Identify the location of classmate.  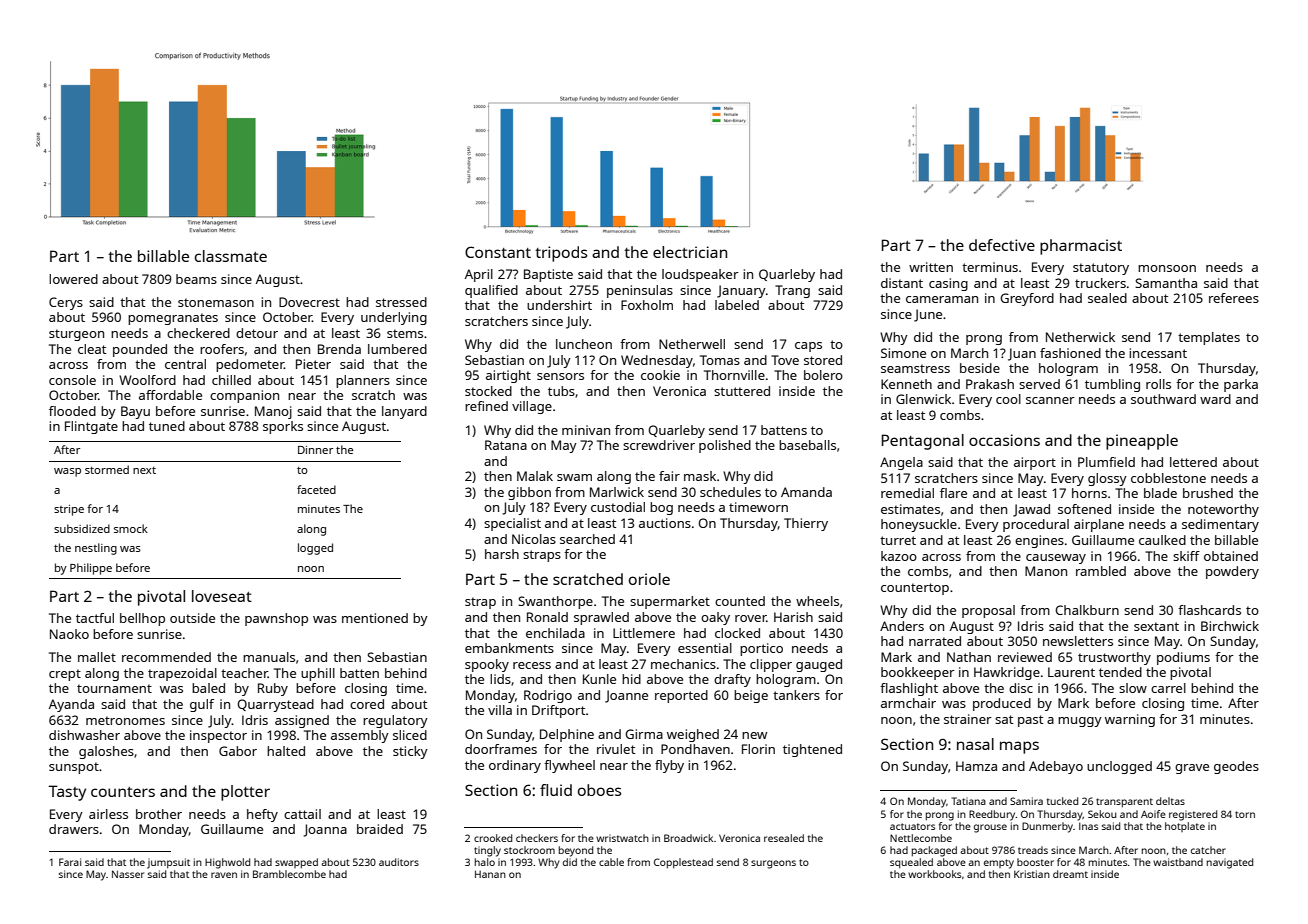
(231, 256).
